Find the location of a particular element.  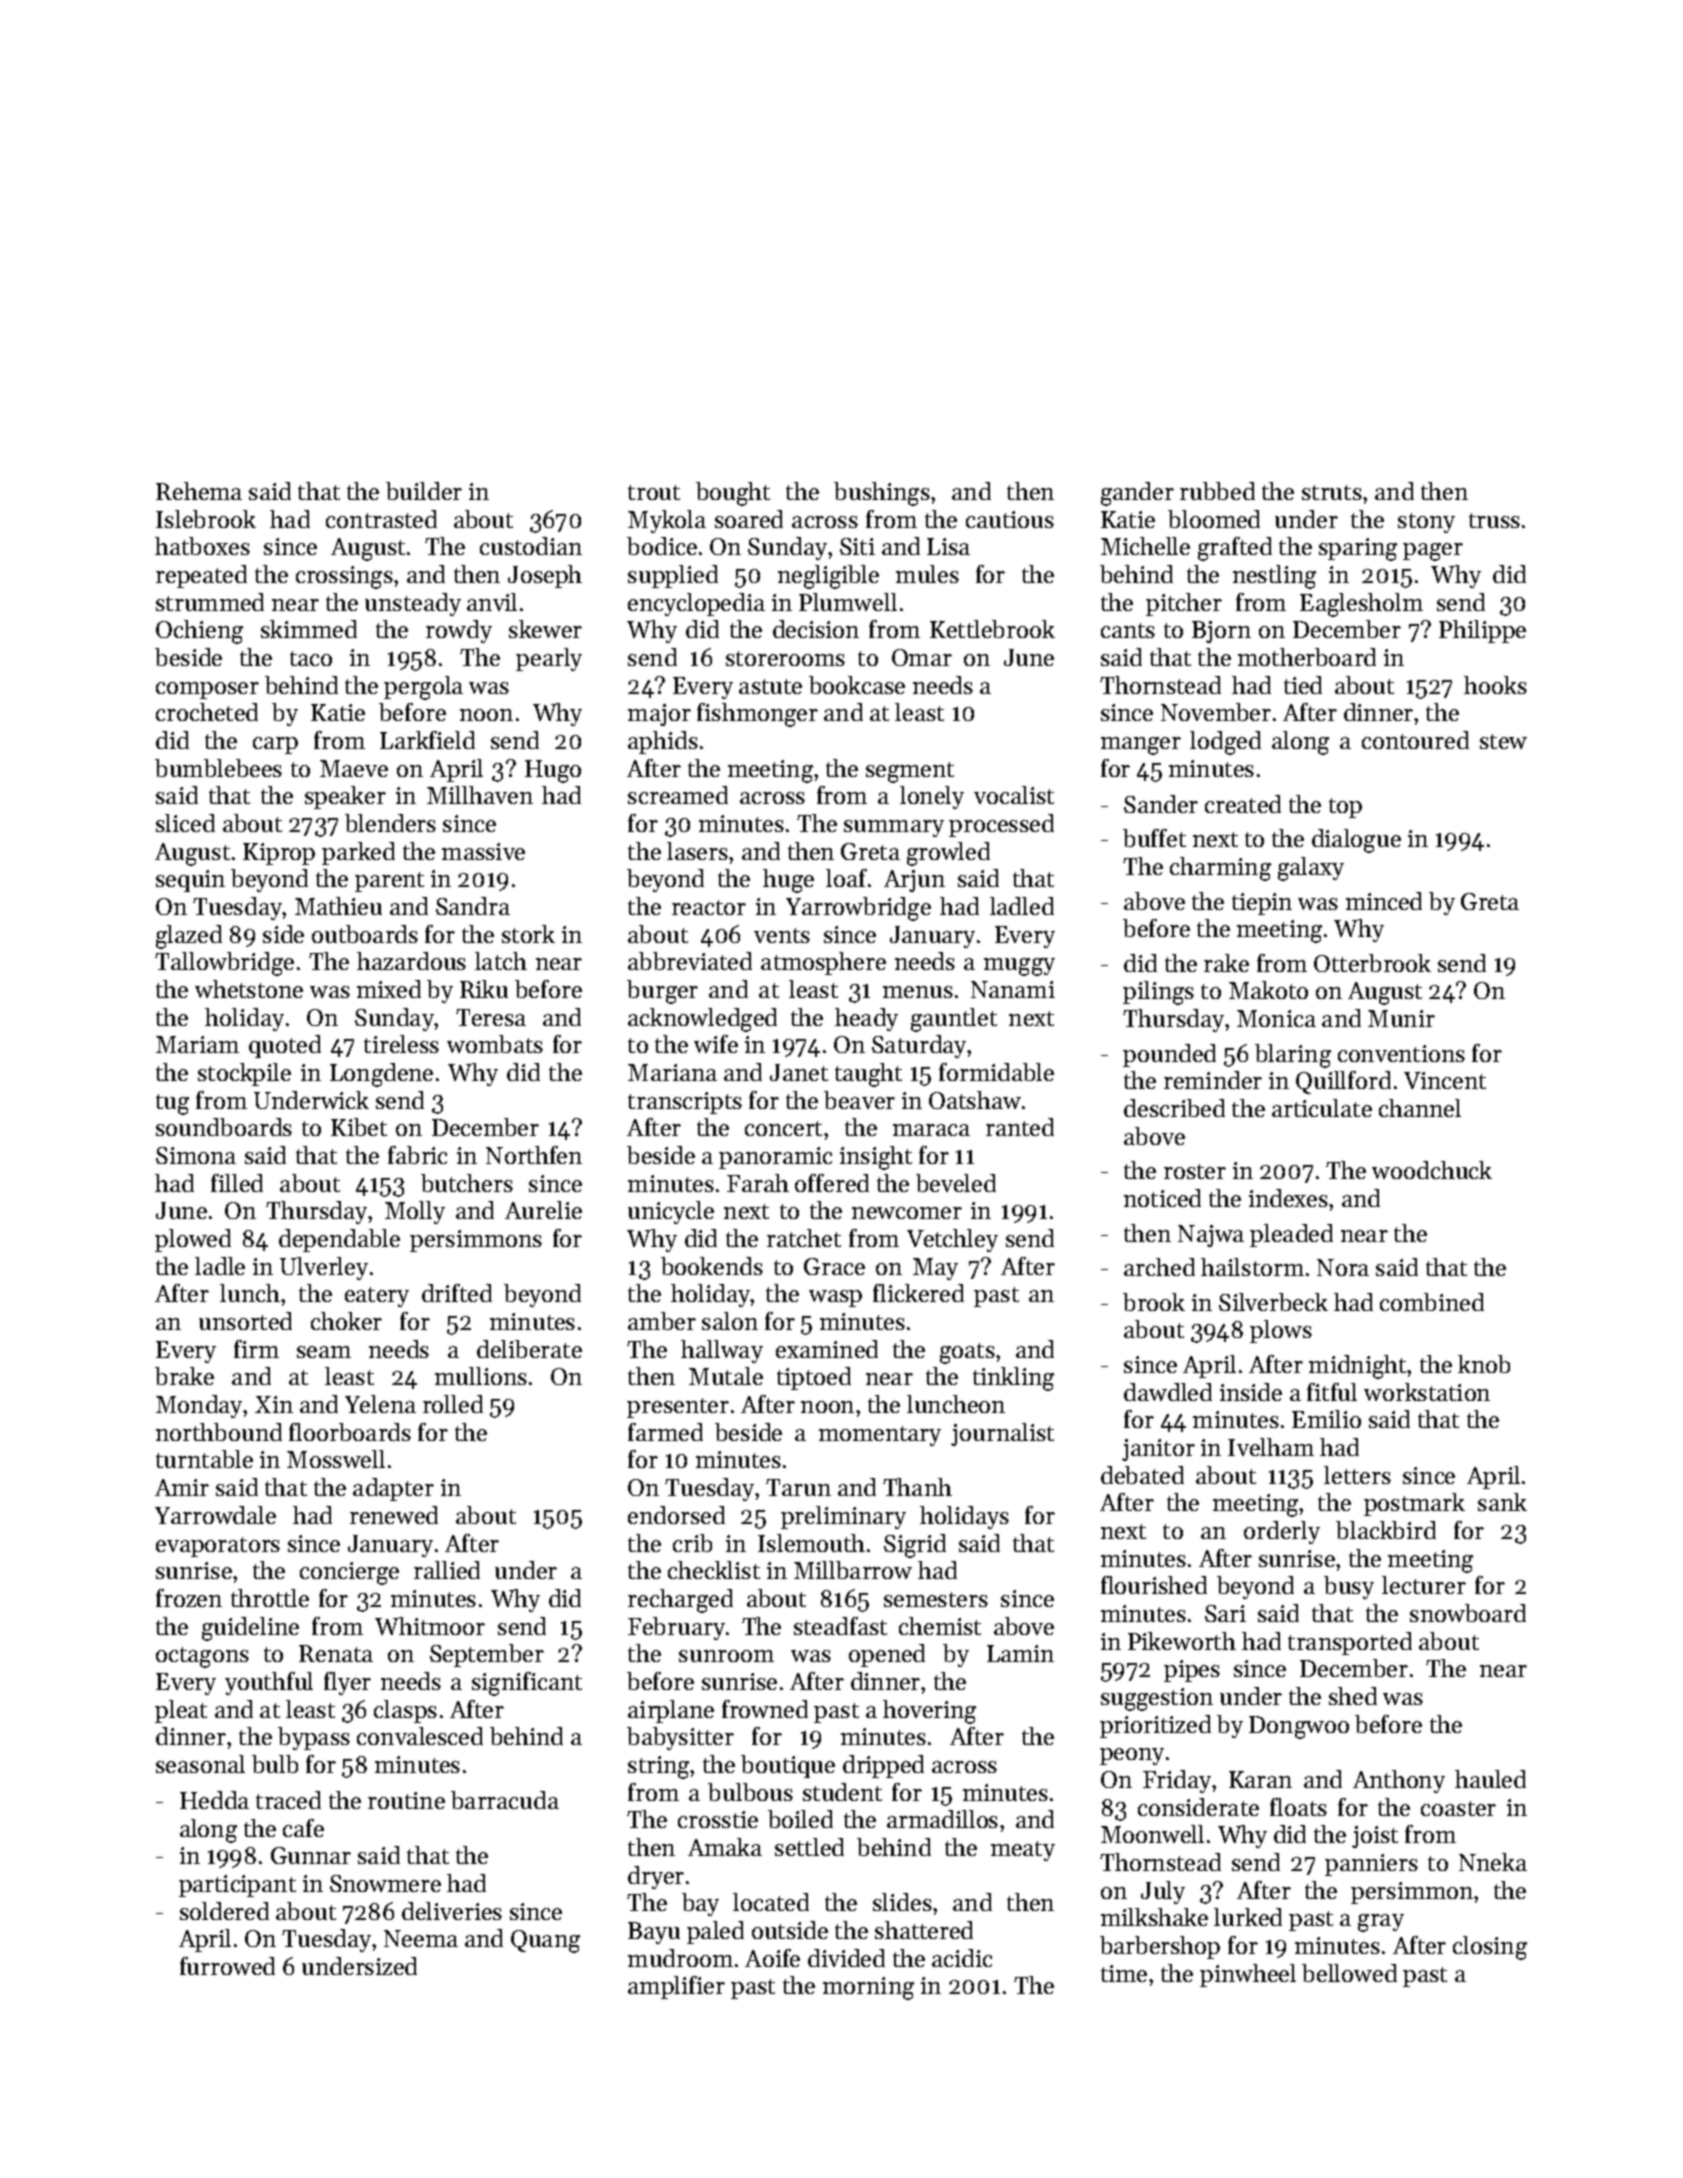

amplifier is located at coordinates (676, 1987).
